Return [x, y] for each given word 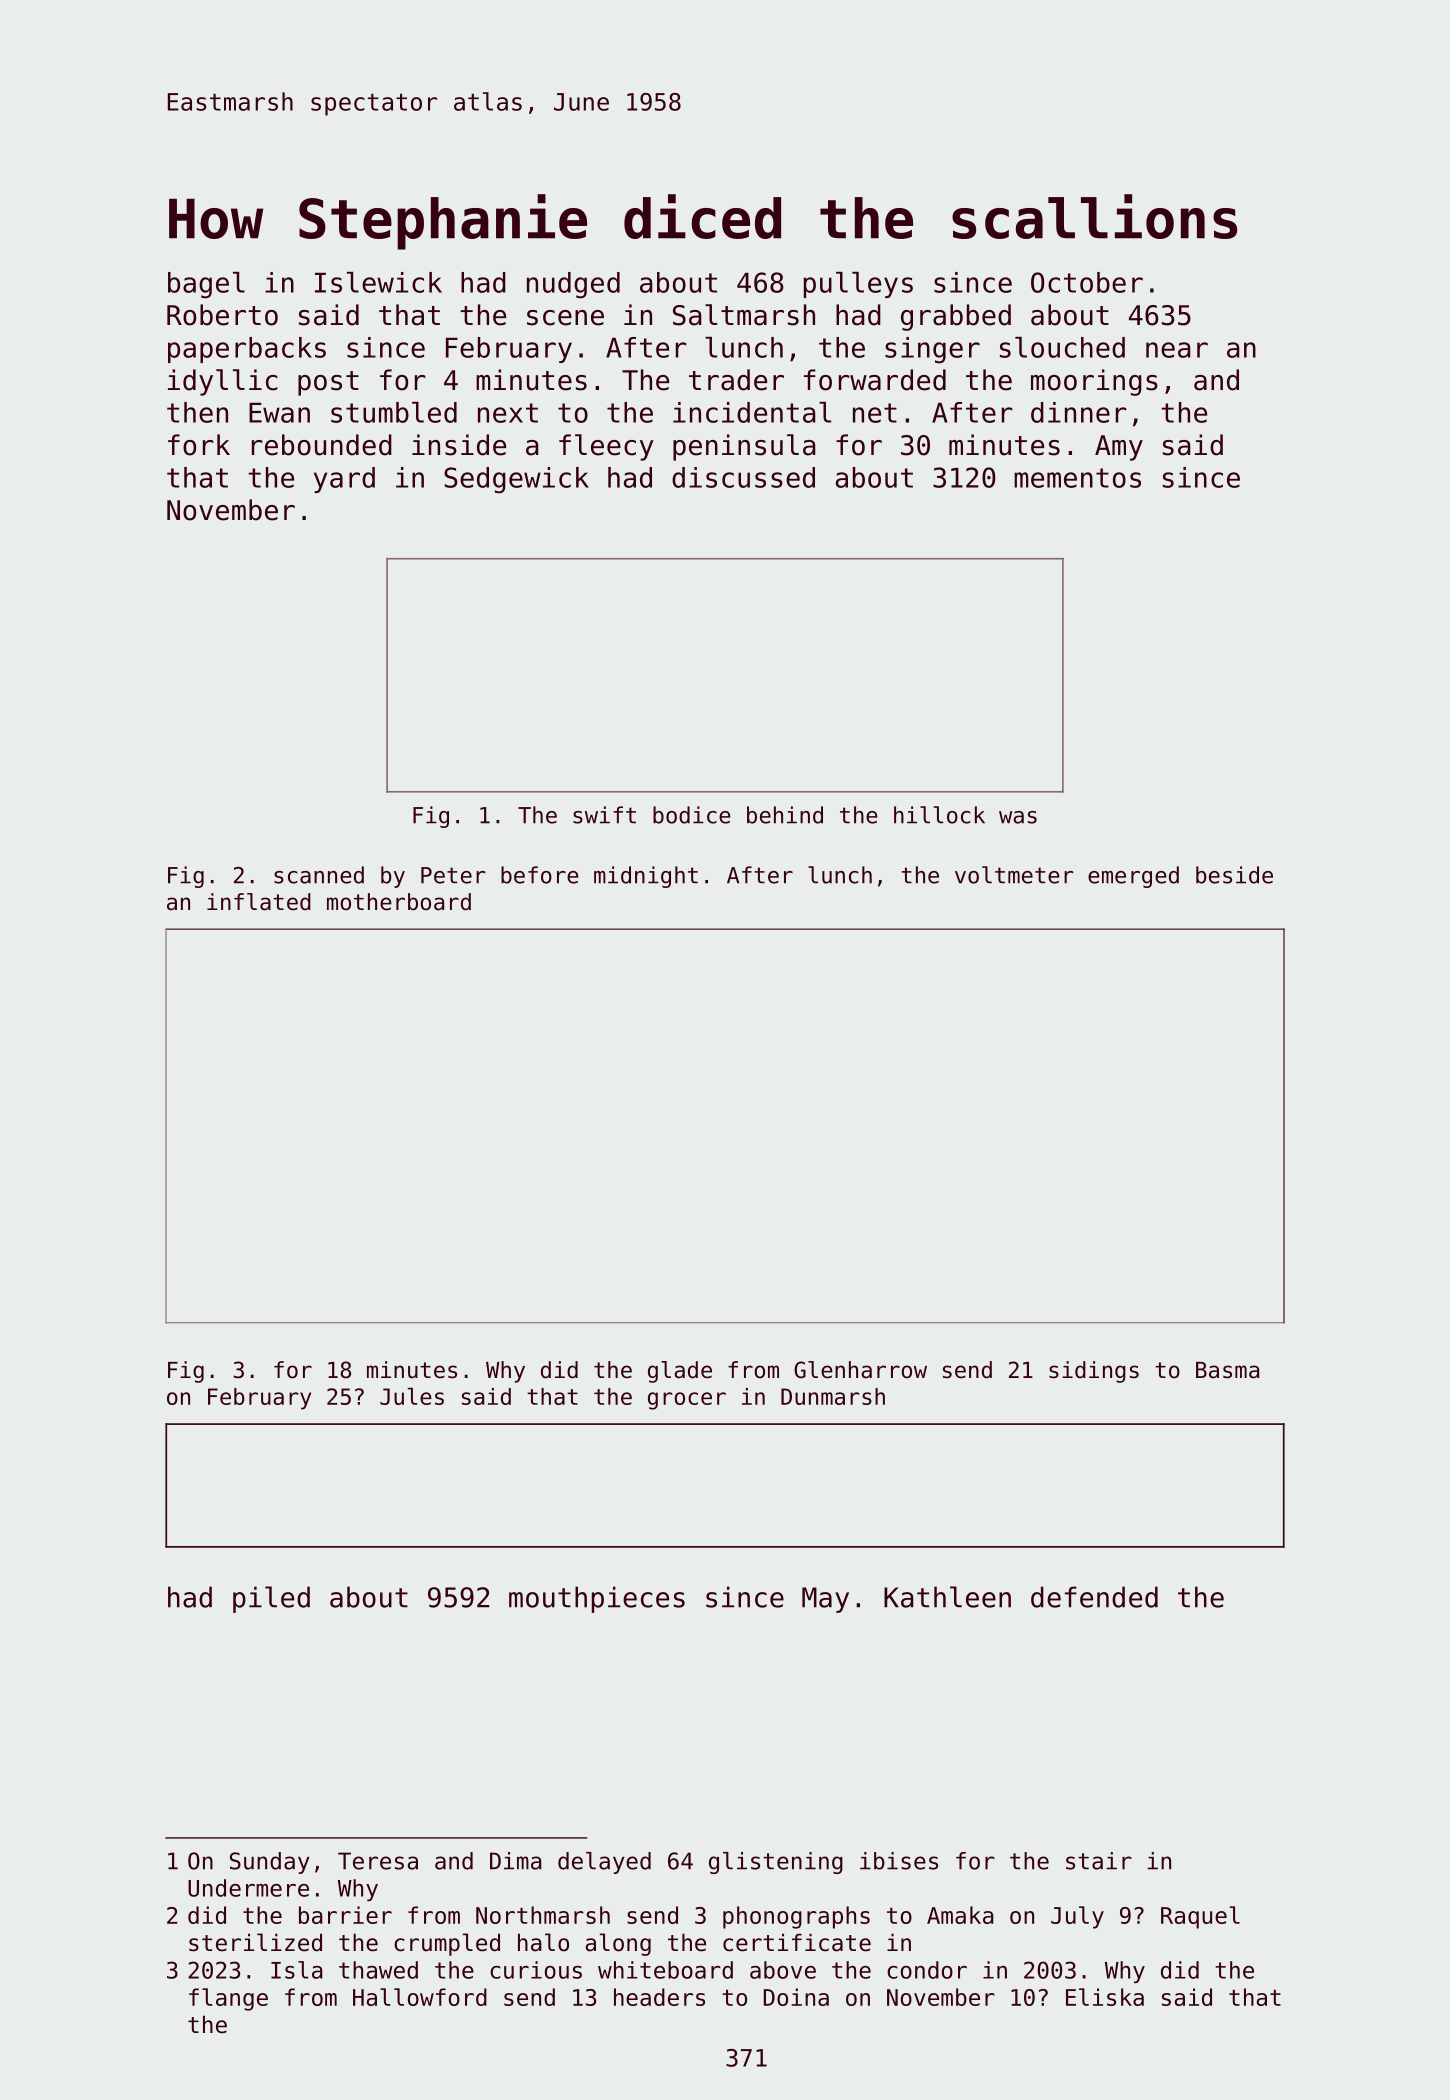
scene [565, 318]
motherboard [399, 902]
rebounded [322, 445]
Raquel [1200, 1917]
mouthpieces [597, 1599]
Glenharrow [860, 1370]
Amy [1119, 448]
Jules [412, 1396]
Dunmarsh [833, 1396]
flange [228, 1999]
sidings [1094, 1372]
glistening [776, 1863]
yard [344, 480]
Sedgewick [516, 480]
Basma [1227, 1370]
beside [1234, 875]
